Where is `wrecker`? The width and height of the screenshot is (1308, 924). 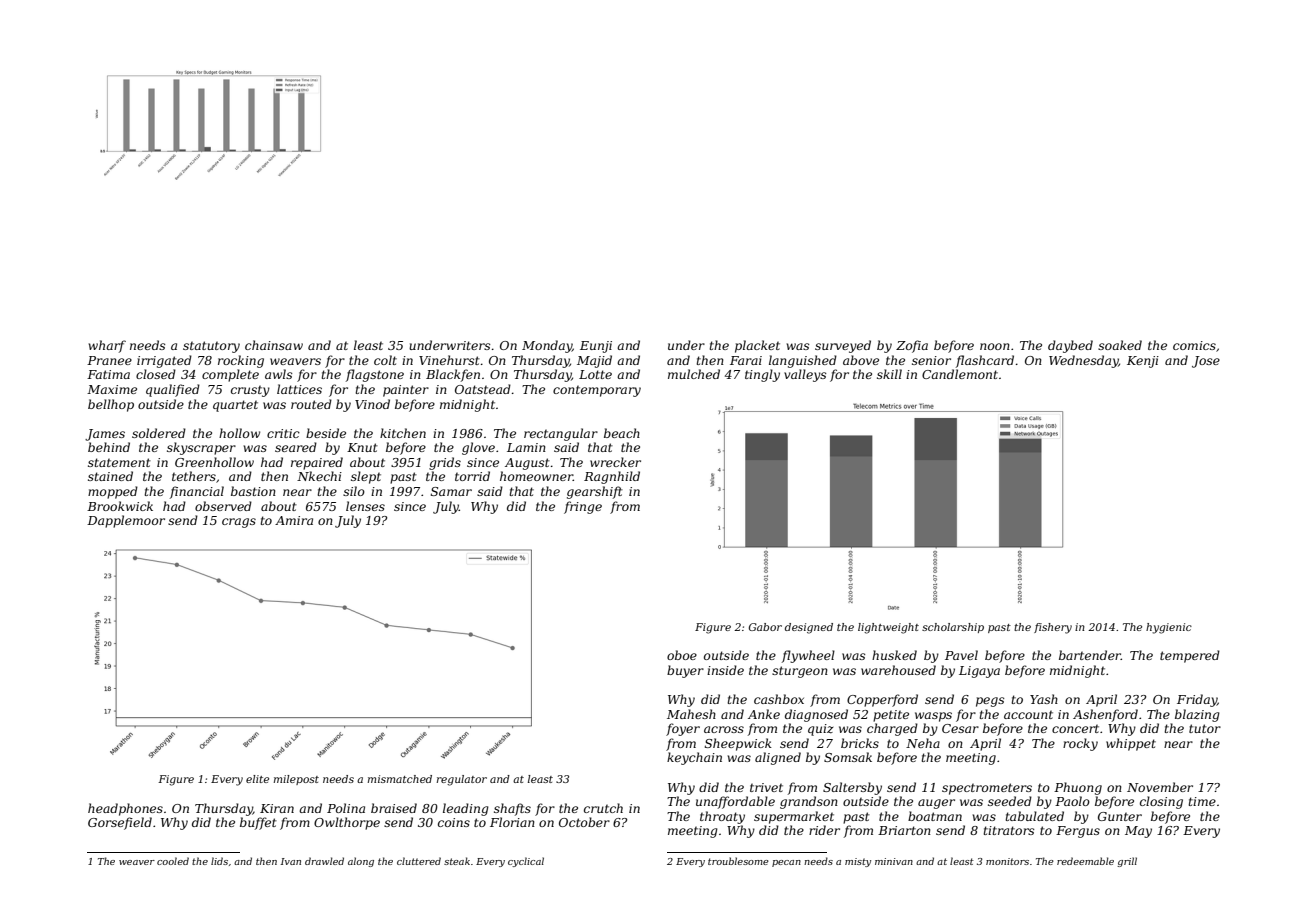 wrecker is located at coordinates (615, 462).
